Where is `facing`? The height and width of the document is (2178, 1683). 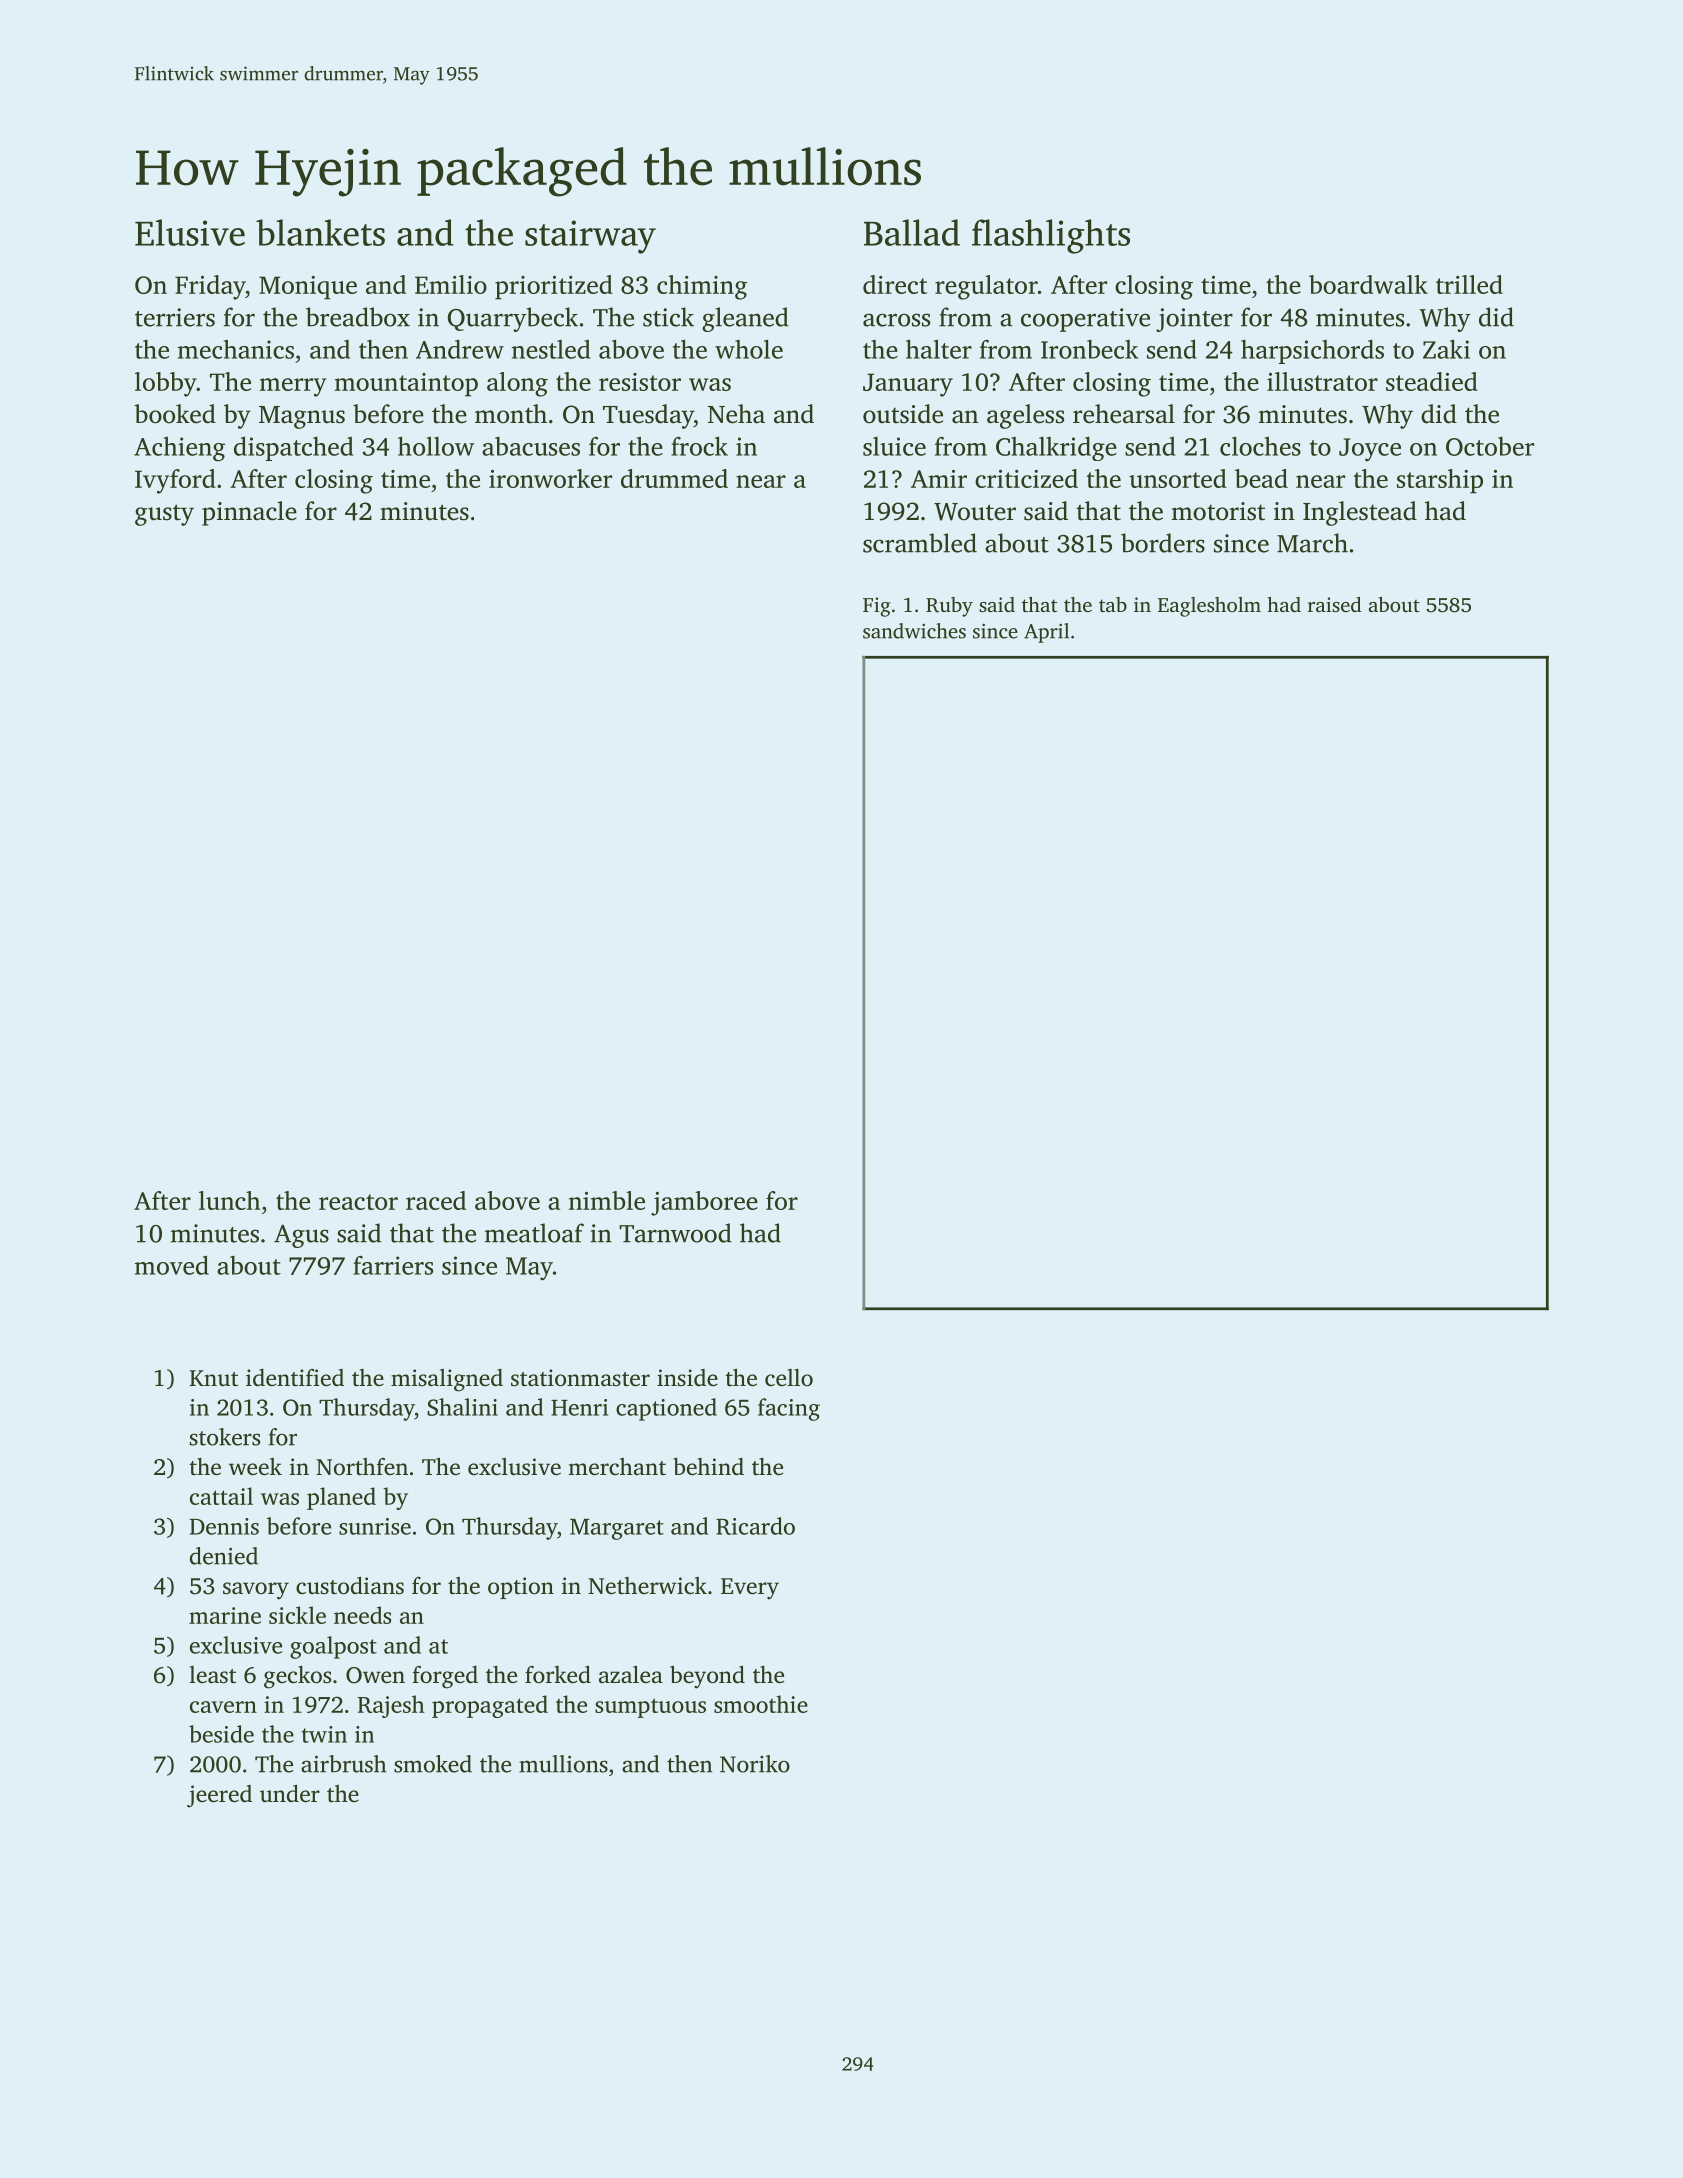
facing is located at coordinates (789, 1409).
